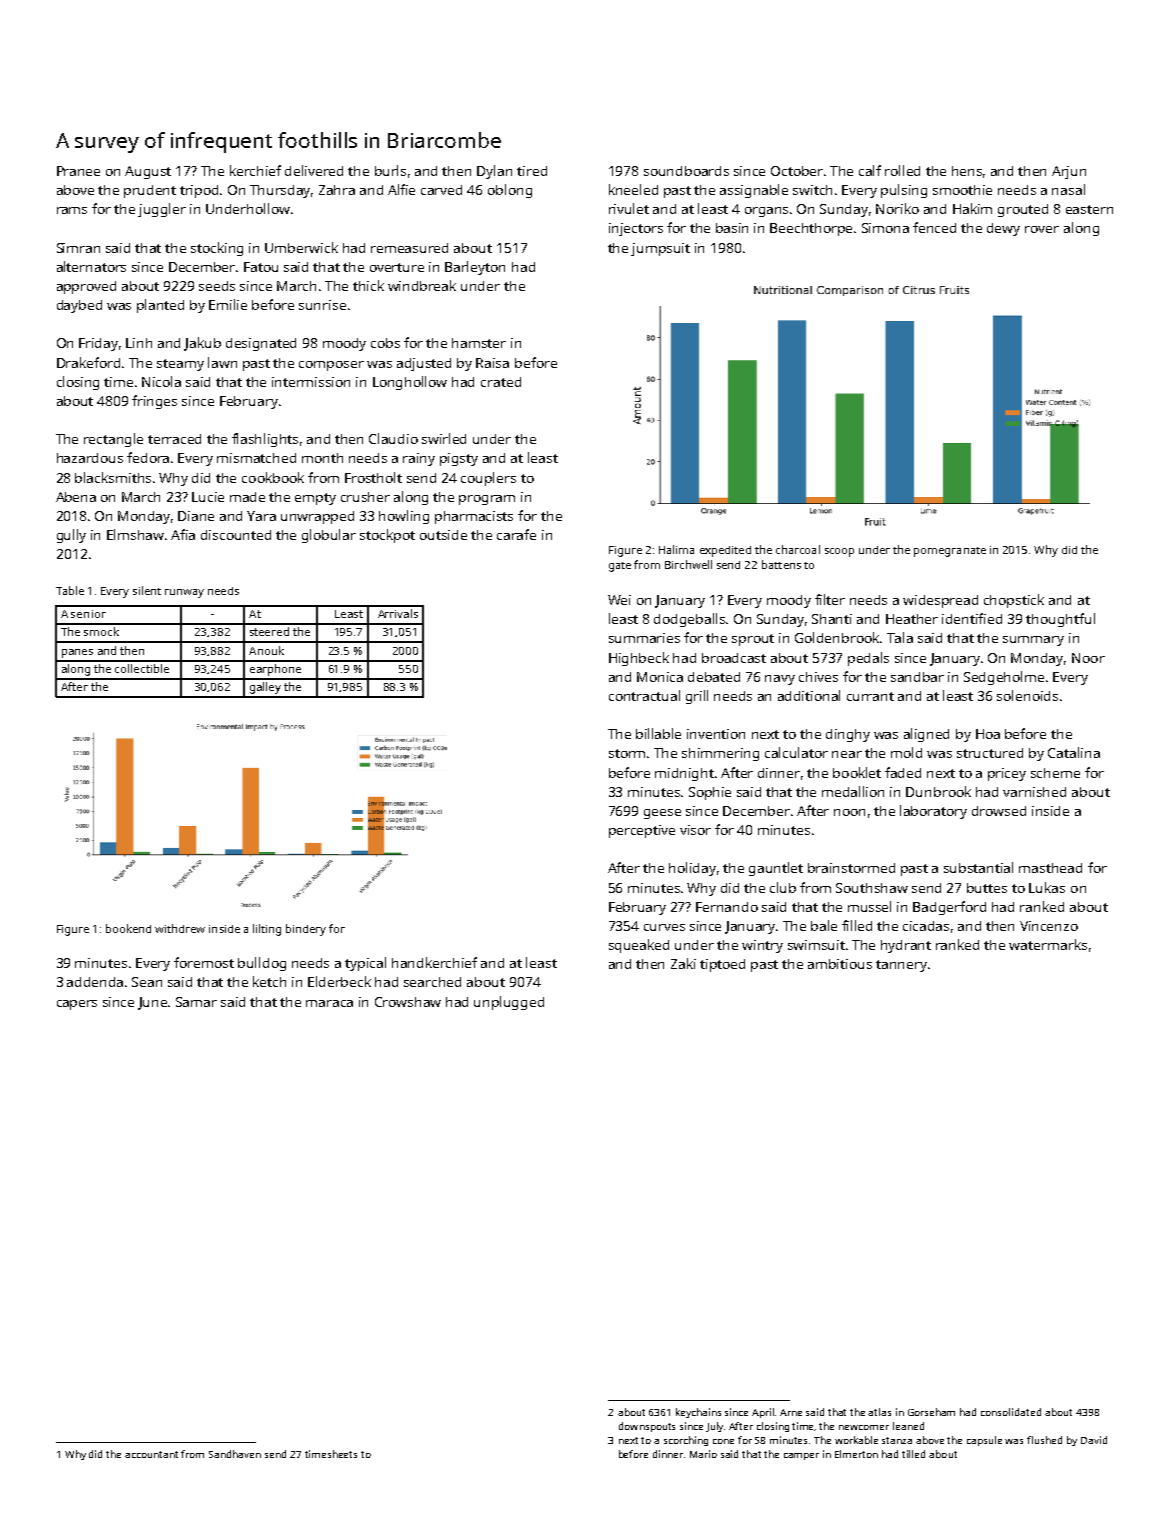 This page has height=1517, width=1172. Describe the element at coordinates (77, 1005) in the page. I see `capers` at that location.
